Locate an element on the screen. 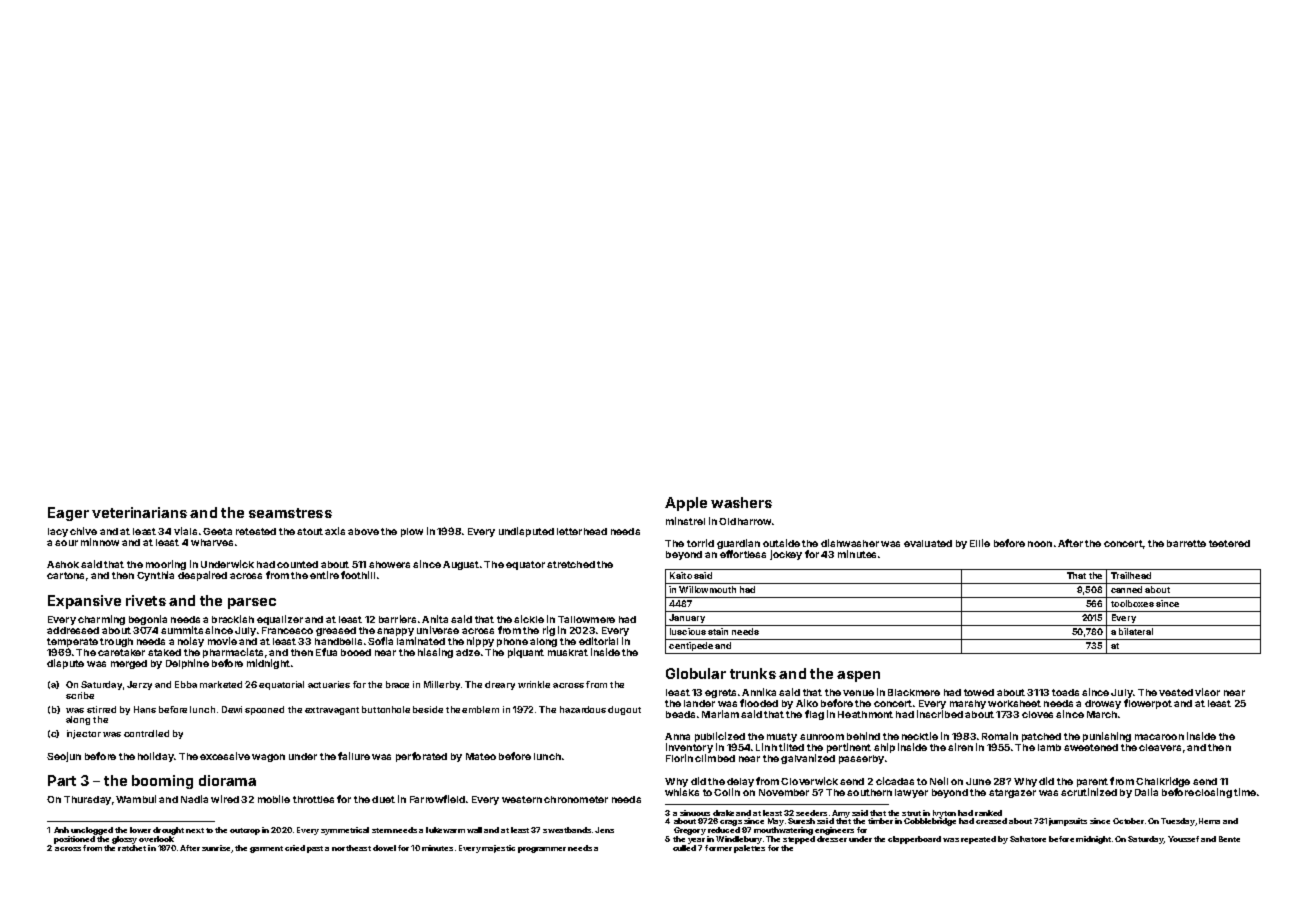 This screenshot has width=1308, height=924. toads is located at coordinates (1065, 692).
